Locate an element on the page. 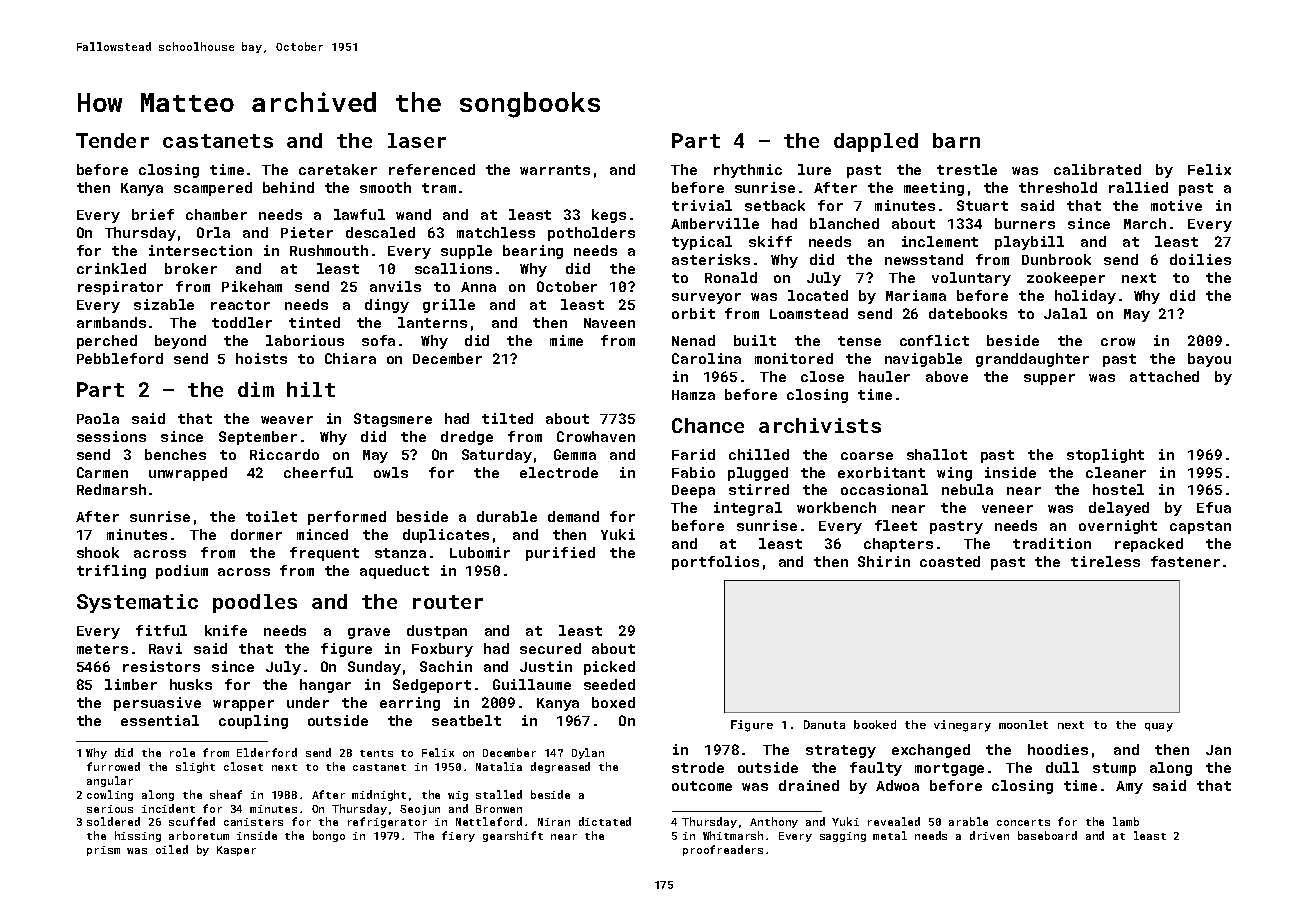 This document has height=924, width=1308. baseboard is located at coordinates (1047, 835).
